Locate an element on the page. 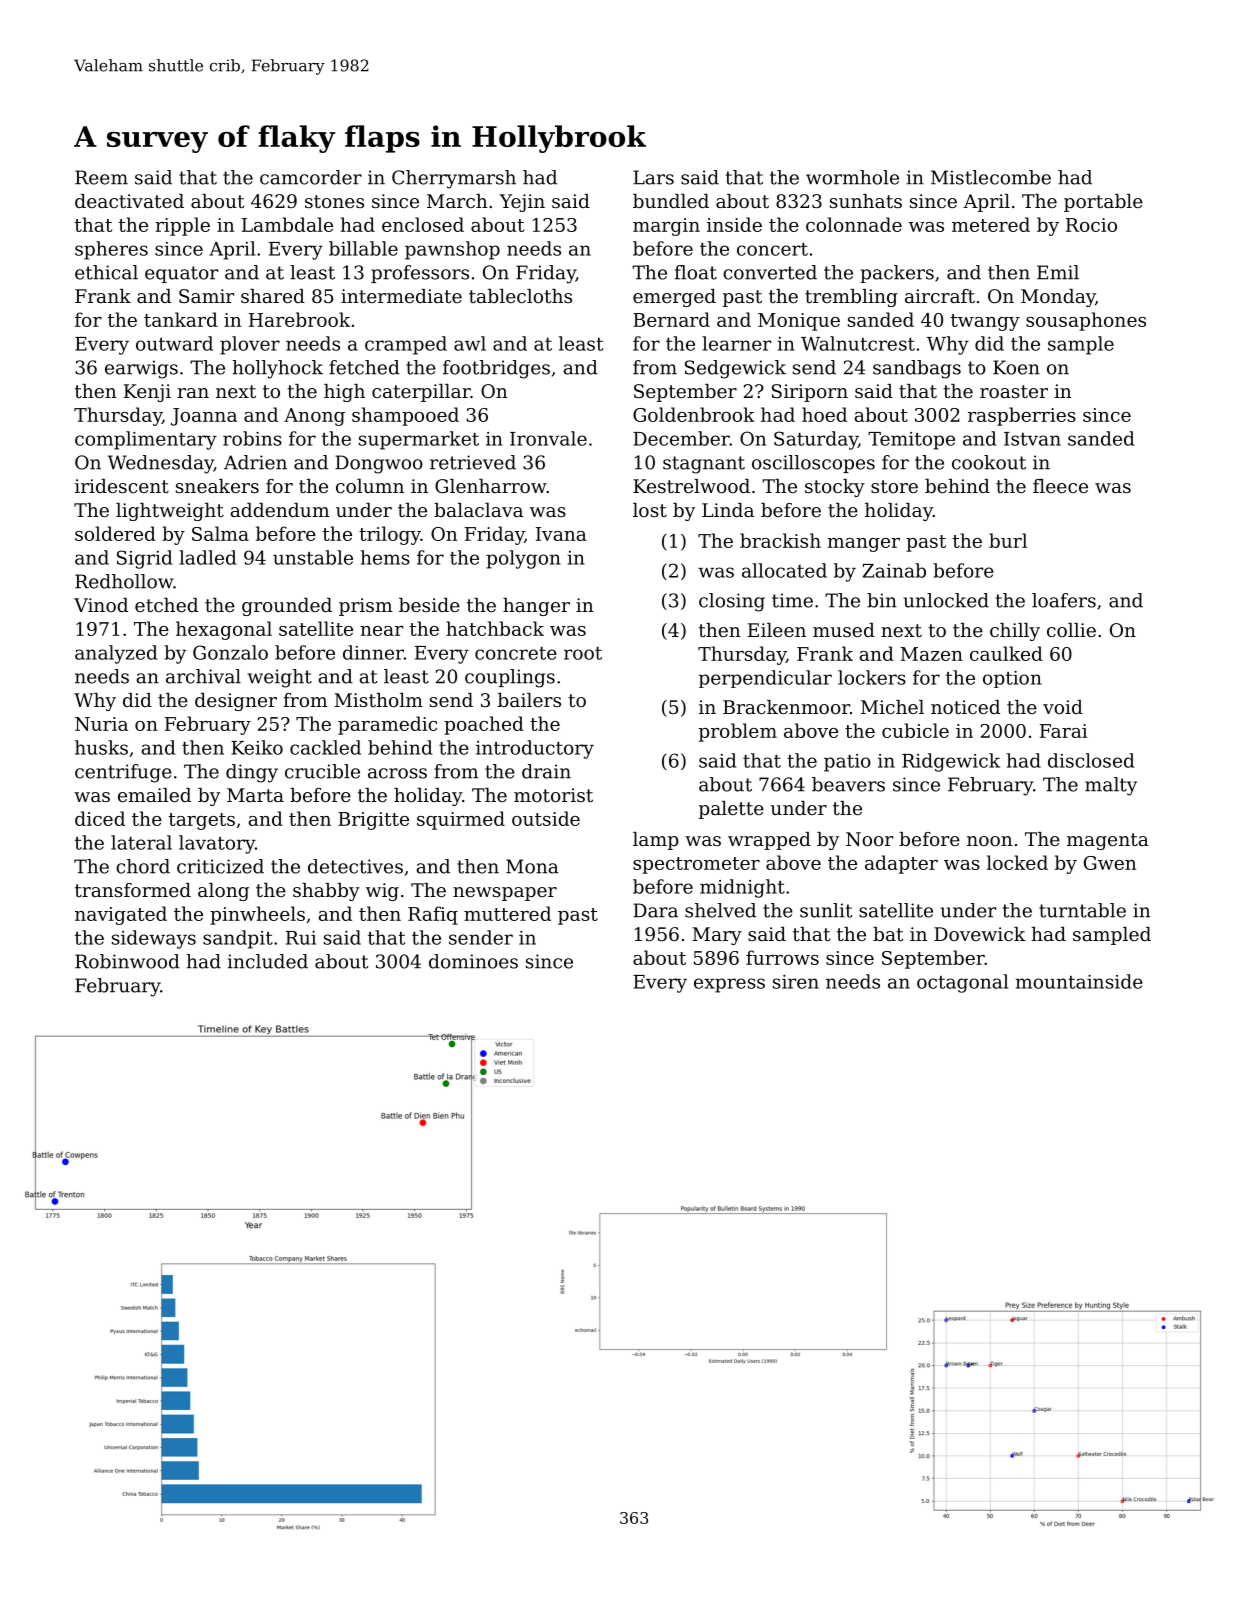 Image resolution: width=1238 pixels, height=1602 pixels. Gwen is located at coordinates (1110, 863).
